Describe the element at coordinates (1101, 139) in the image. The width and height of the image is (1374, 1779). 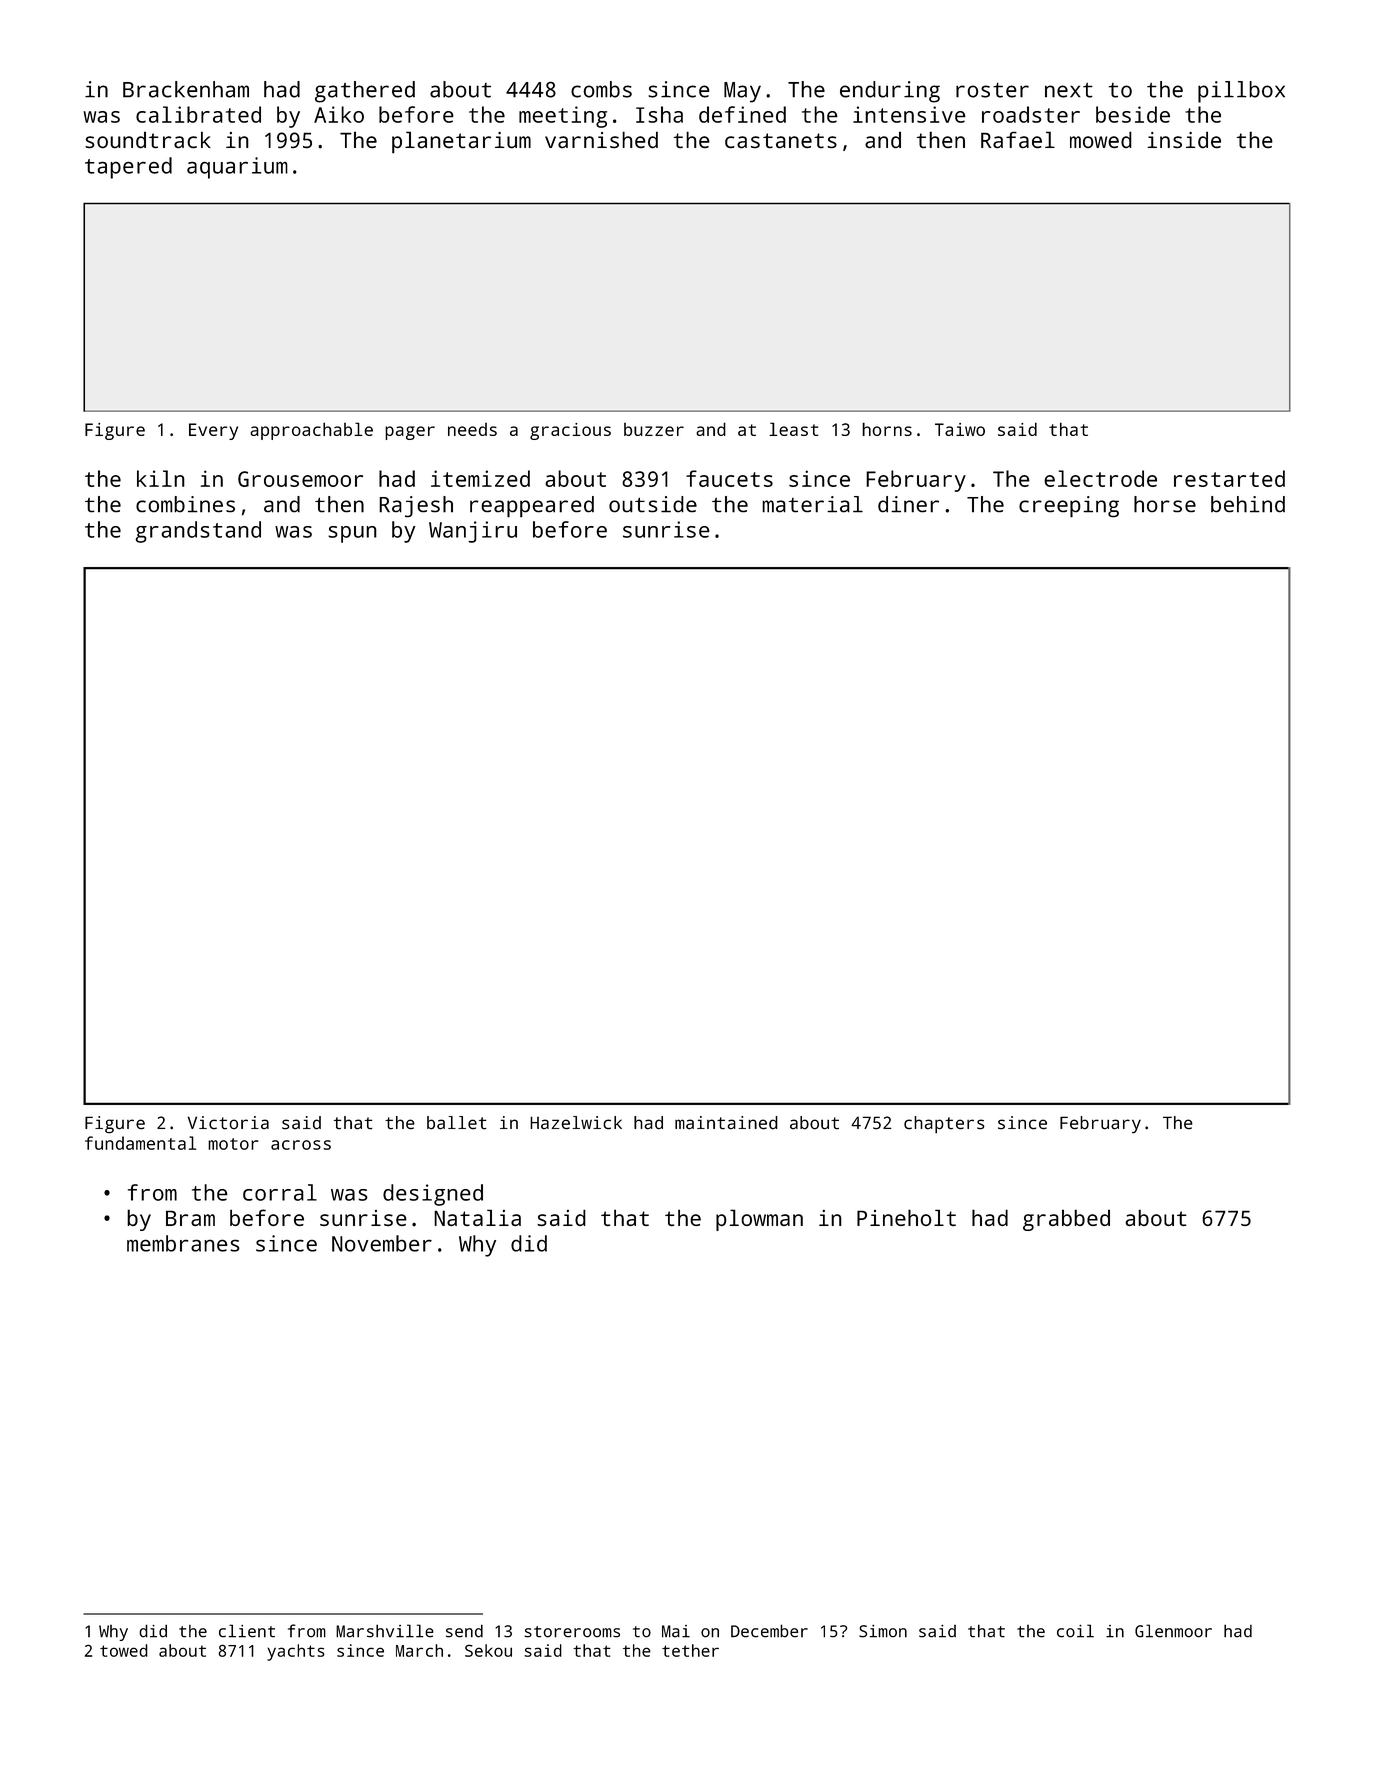
I see `mowed` at that location.
